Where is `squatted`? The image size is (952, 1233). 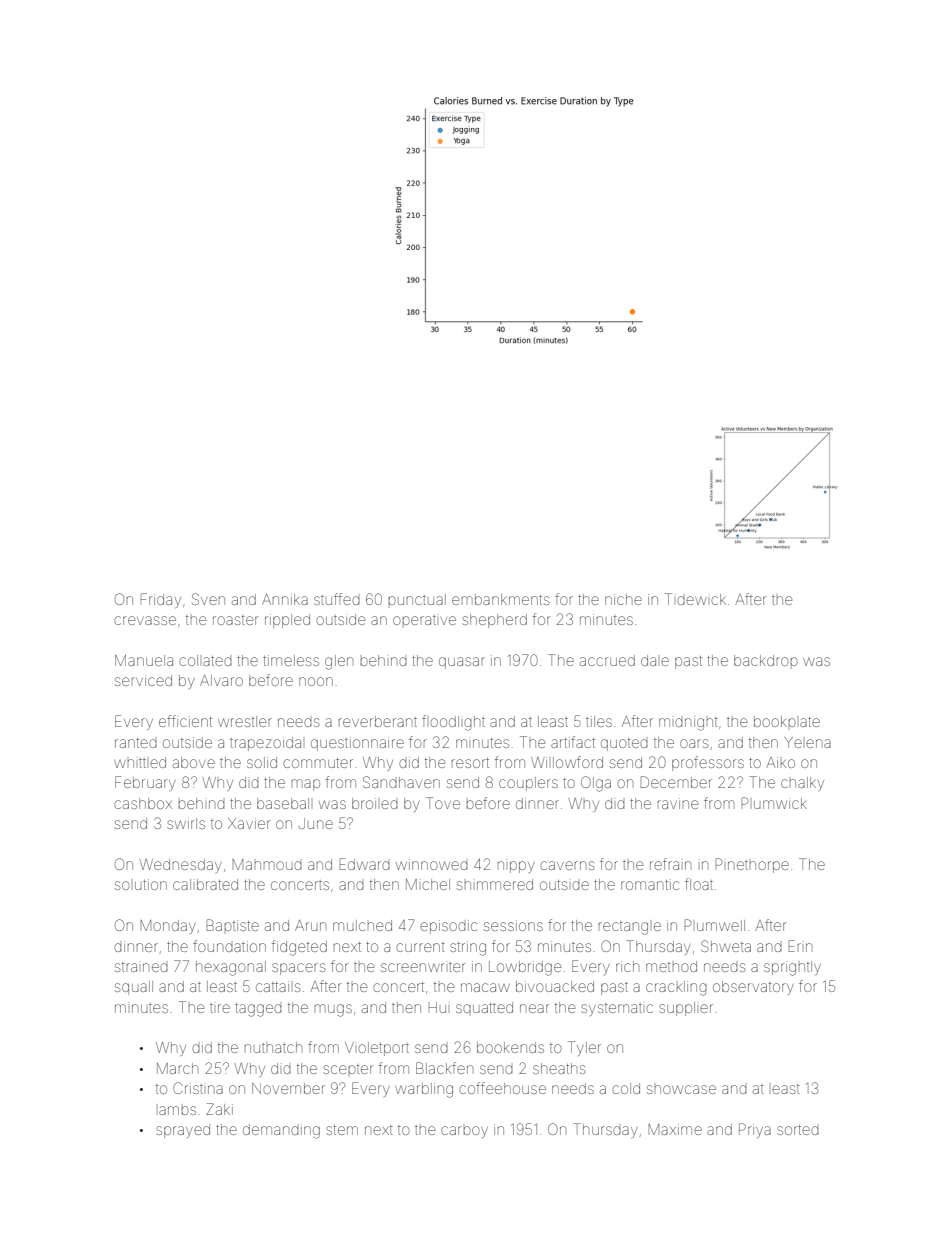
squatted is located at coordinates (484, 1007).
